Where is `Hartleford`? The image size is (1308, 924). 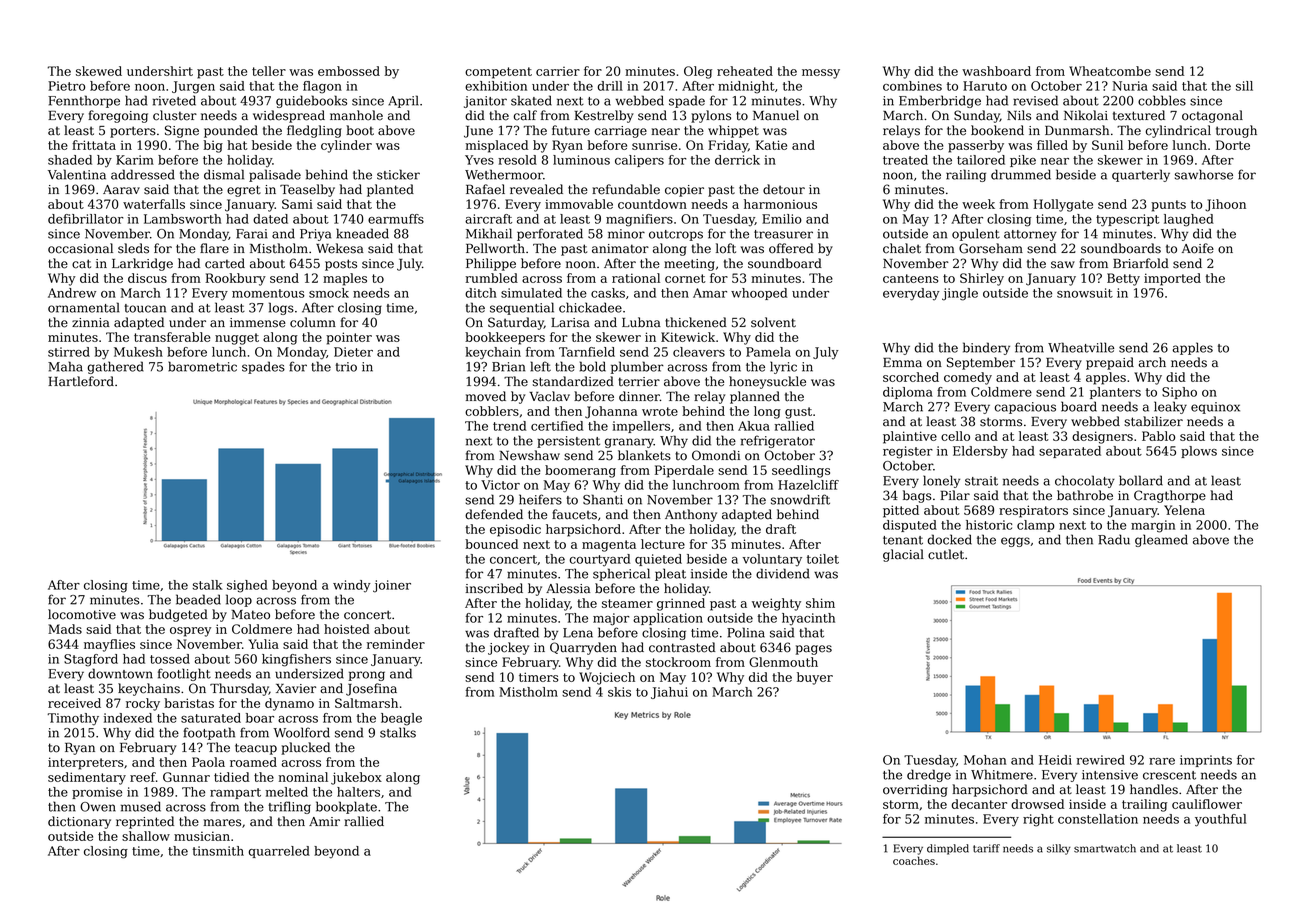 Hartleford is located at coordinates (81, 381).
